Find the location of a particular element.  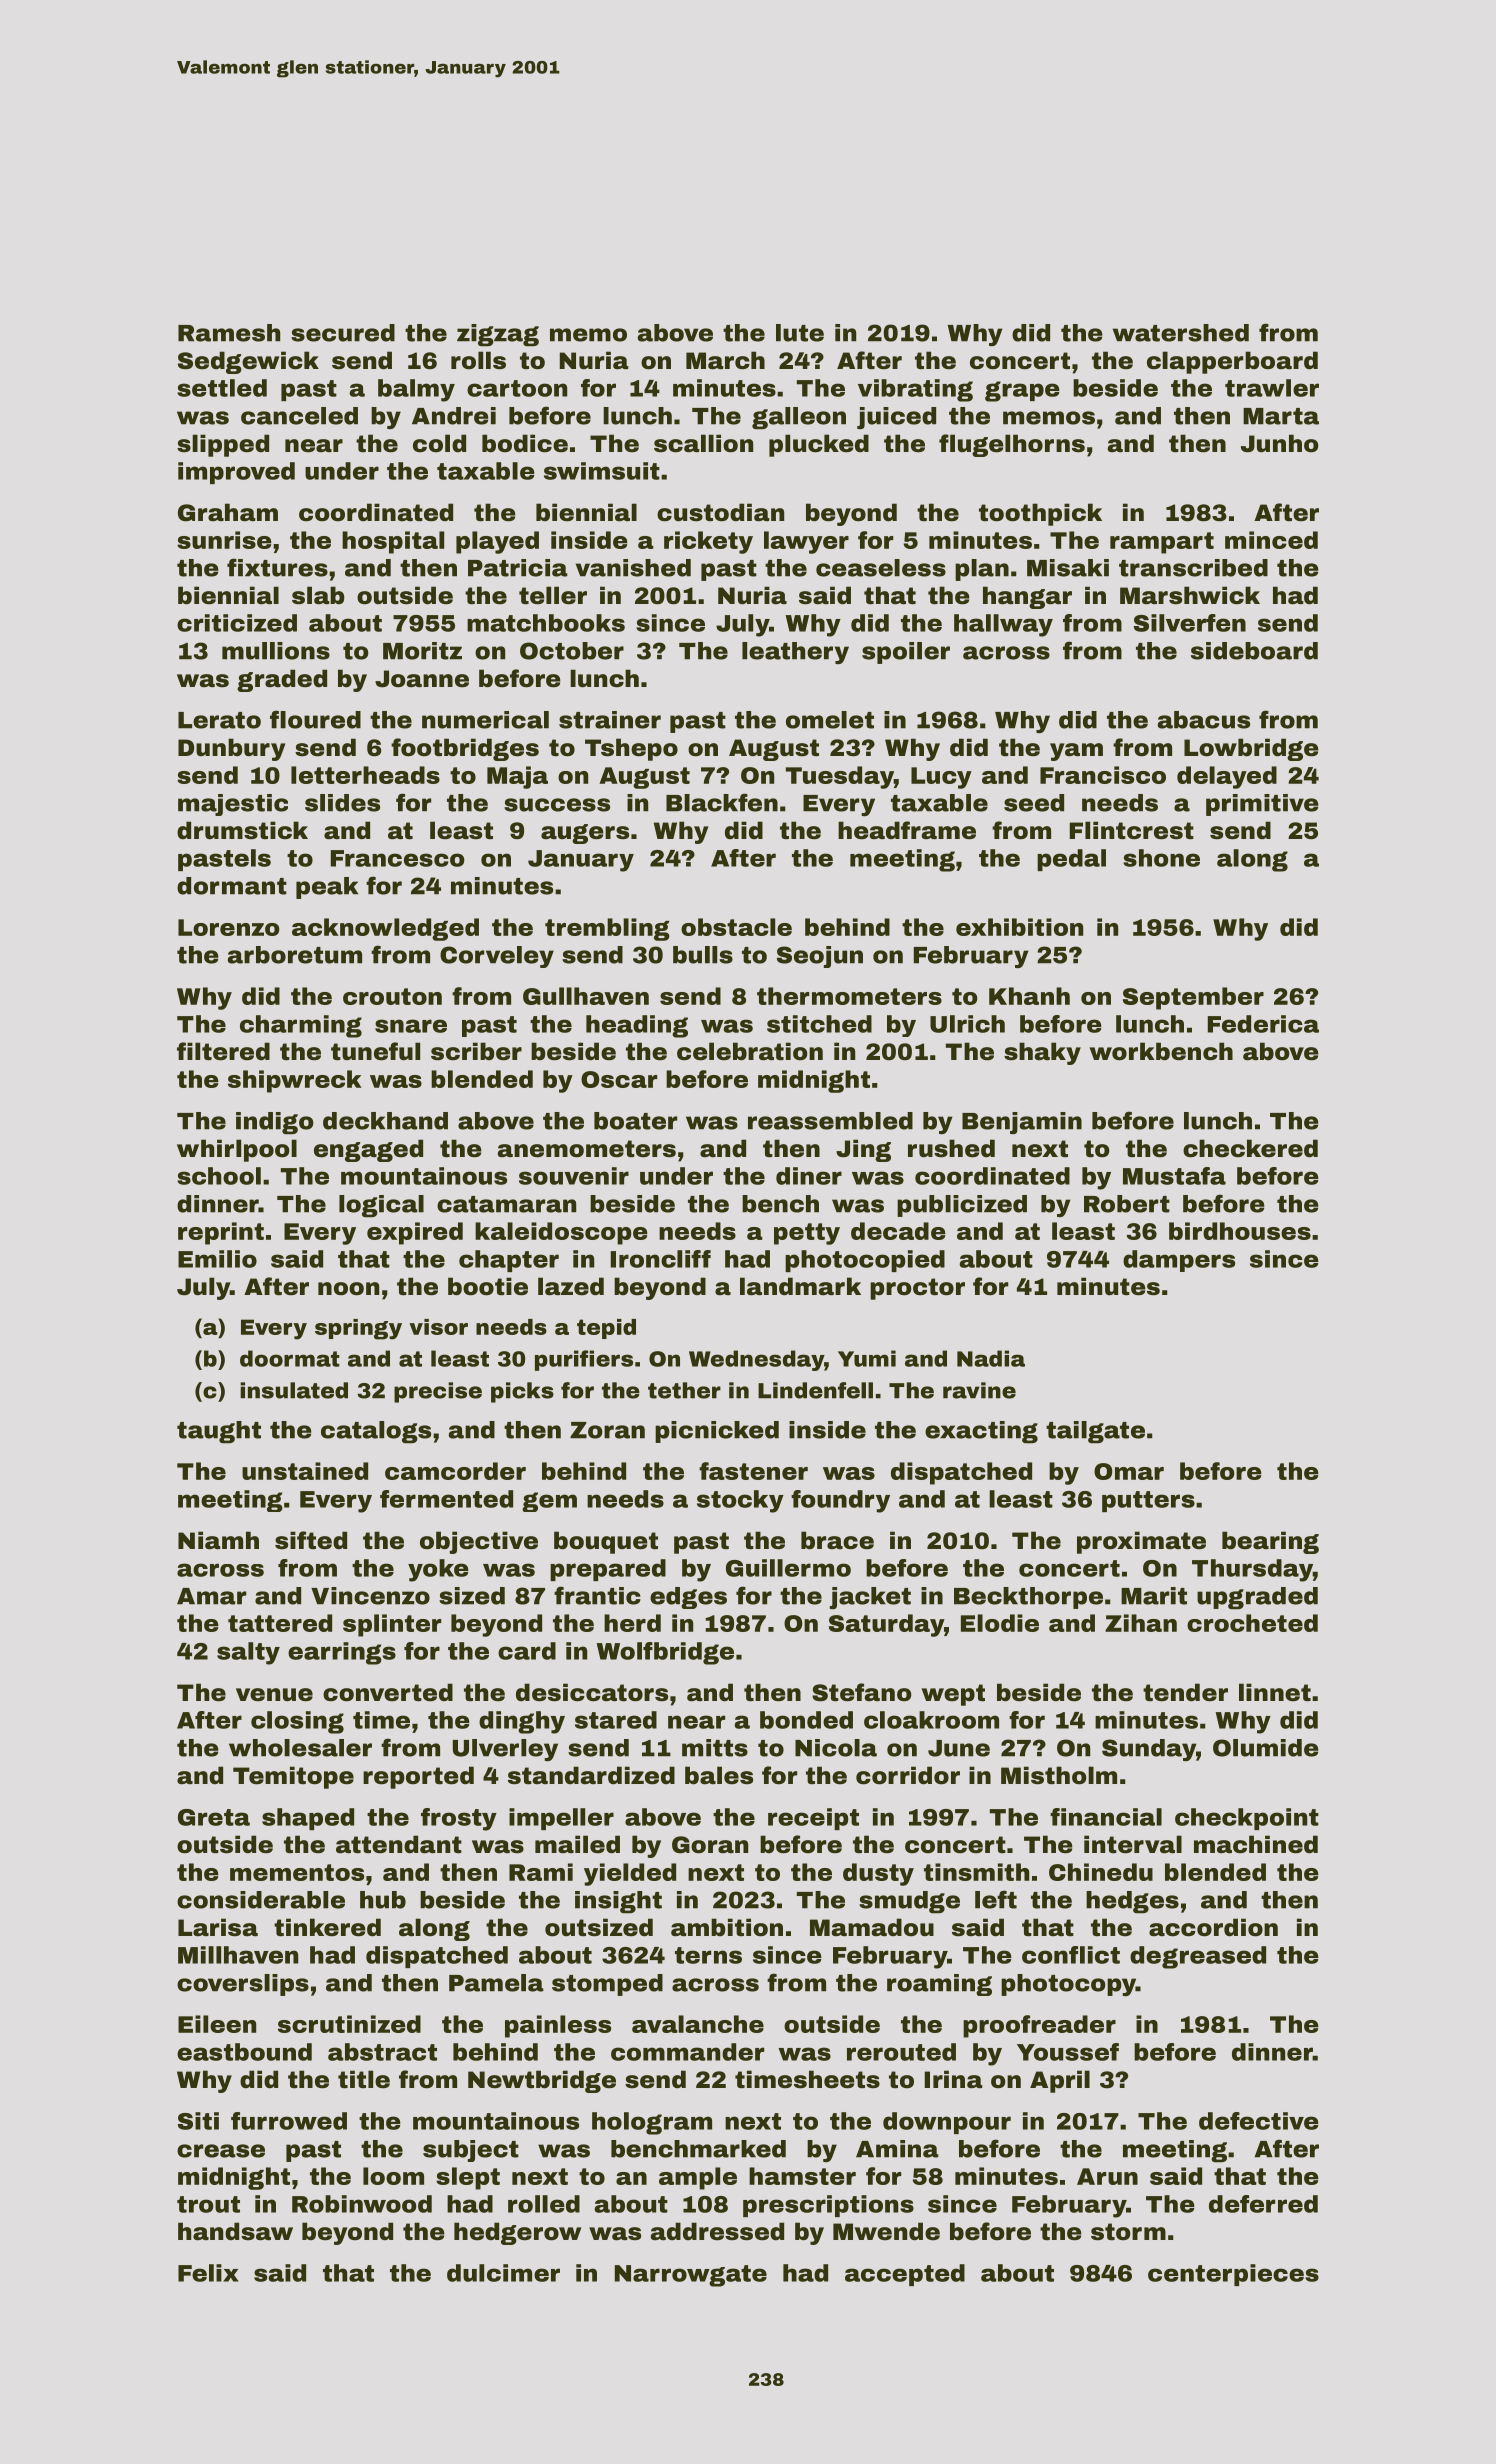

checkpoint is located at coordinates (1247, 1819).
